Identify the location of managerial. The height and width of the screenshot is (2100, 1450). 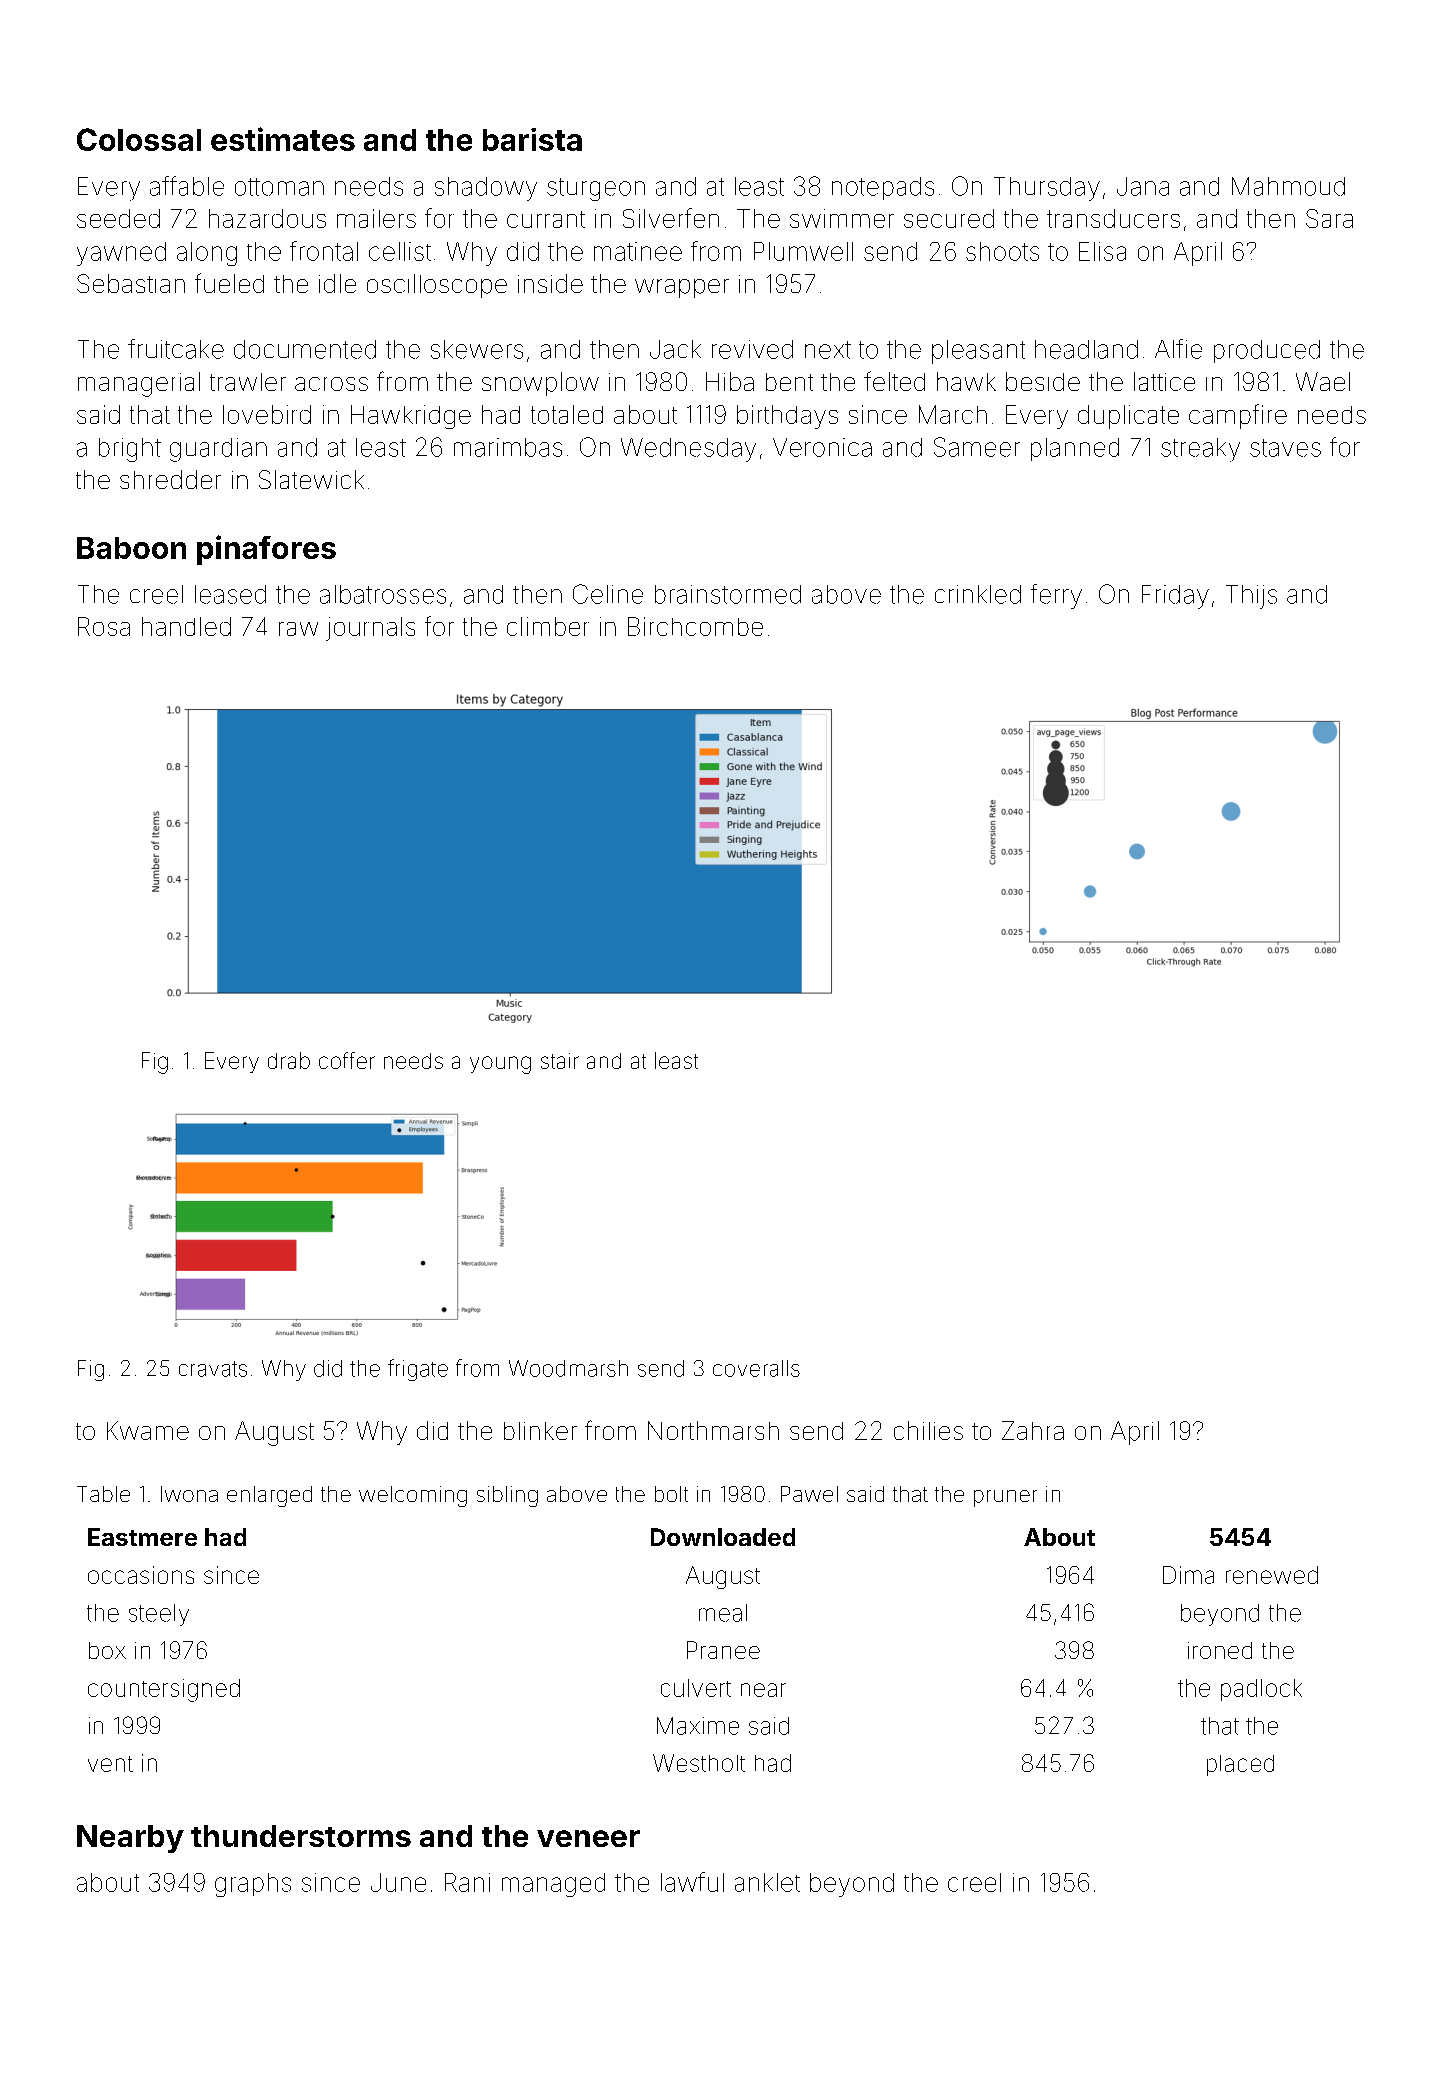
(139, 384).
